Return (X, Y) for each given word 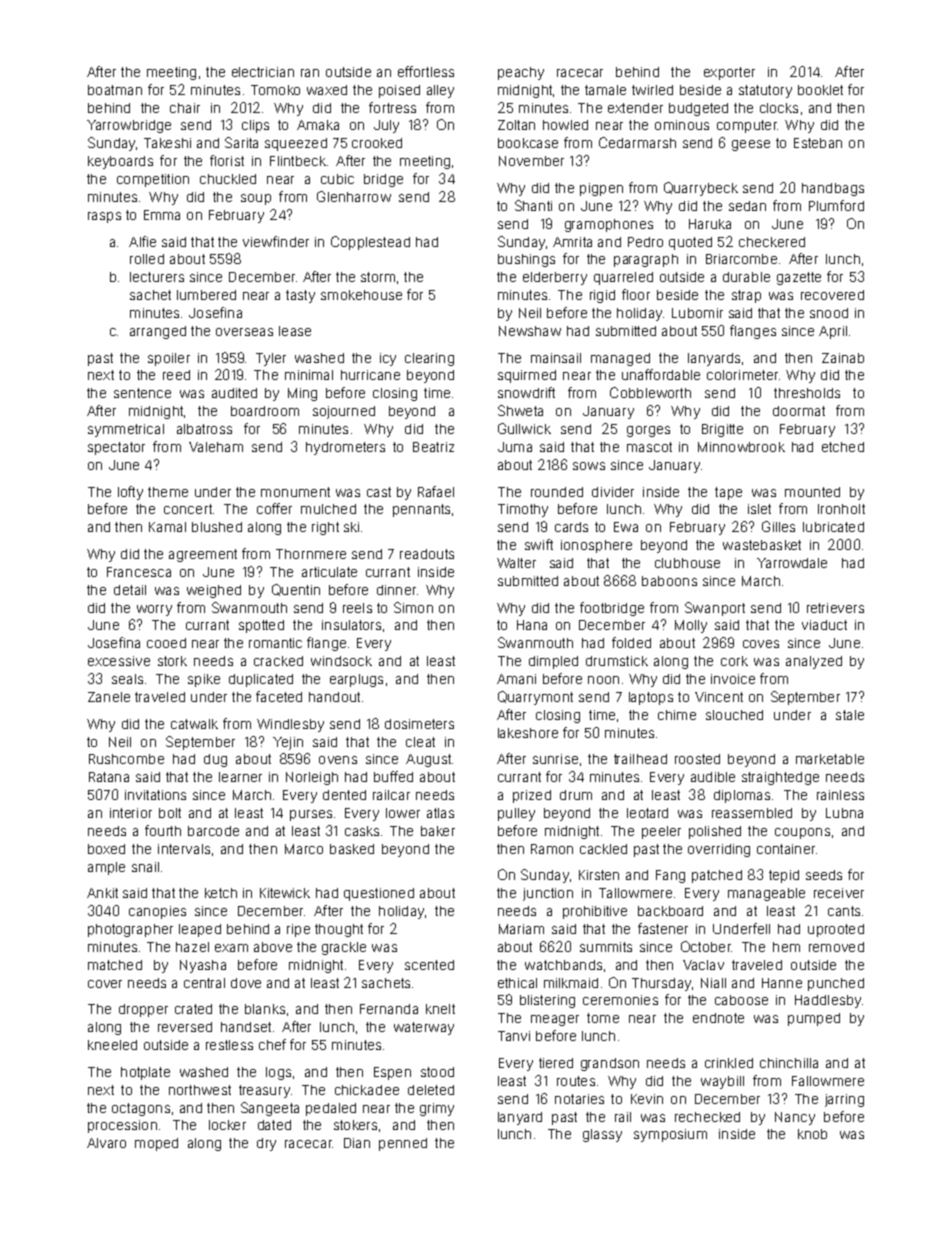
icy (388, 359)
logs (278, 1073)
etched (843, 447)
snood (829, 313)
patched (717, 876)
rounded (557, 492)
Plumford (836, 205)
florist (227, 160)
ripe (298, 930)
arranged (158, 332)
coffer (274, 508)
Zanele (109, 697)
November (531, 161)
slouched (734, 715)
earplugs (356, 680)
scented (429, 965)
